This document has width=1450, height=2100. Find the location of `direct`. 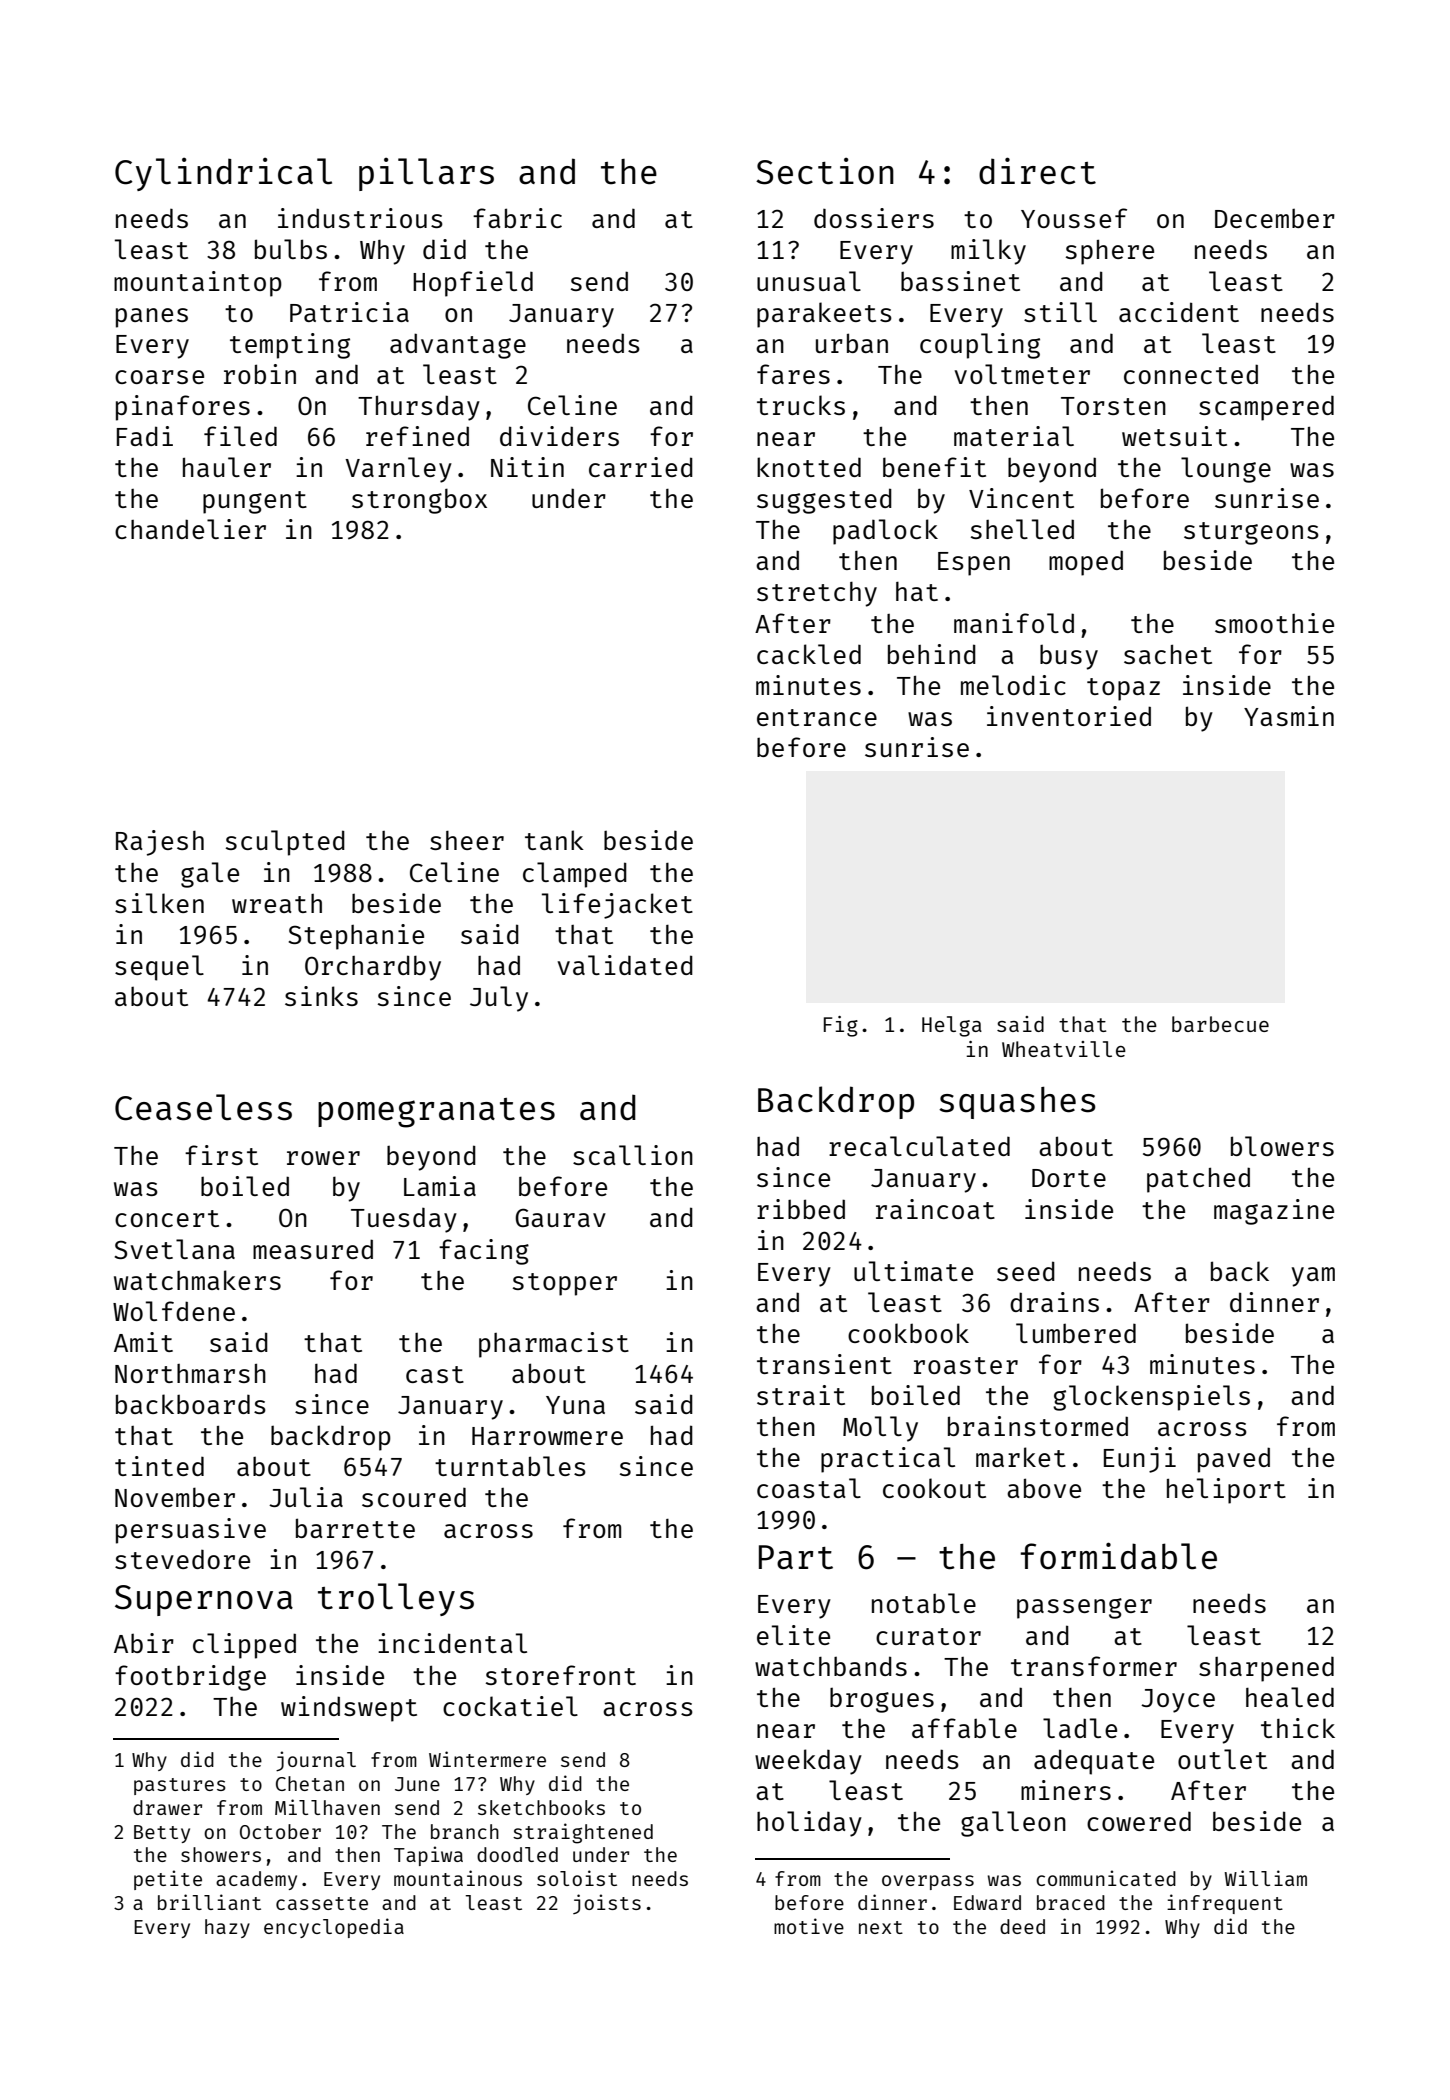

direct is located at coordinates (1037, 171).
